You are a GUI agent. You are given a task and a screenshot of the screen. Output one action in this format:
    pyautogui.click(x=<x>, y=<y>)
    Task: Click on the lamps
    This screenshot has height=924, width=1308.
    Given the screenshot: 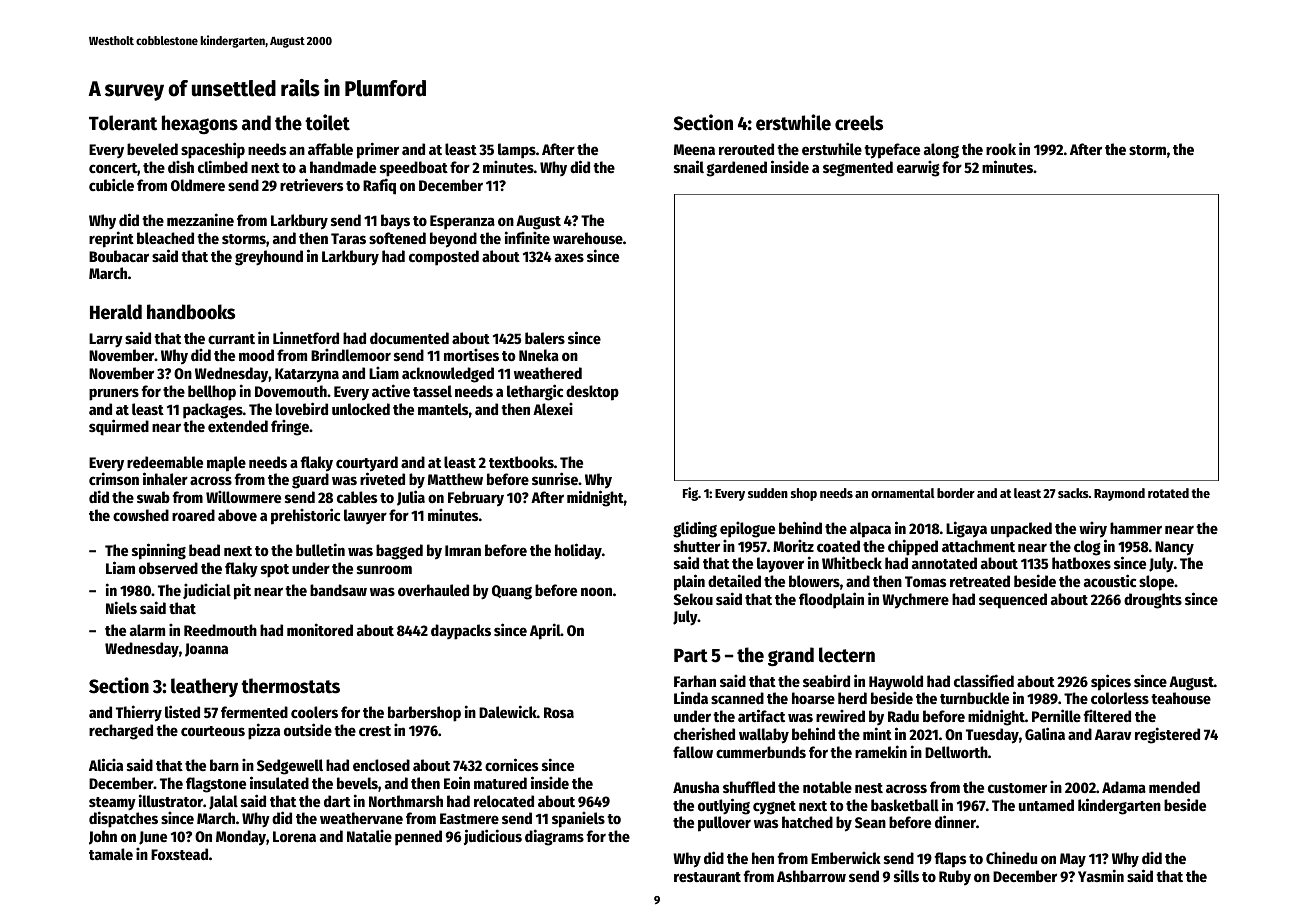 What is the action you would take?
    pyautogui.click(x=517, y=151)
